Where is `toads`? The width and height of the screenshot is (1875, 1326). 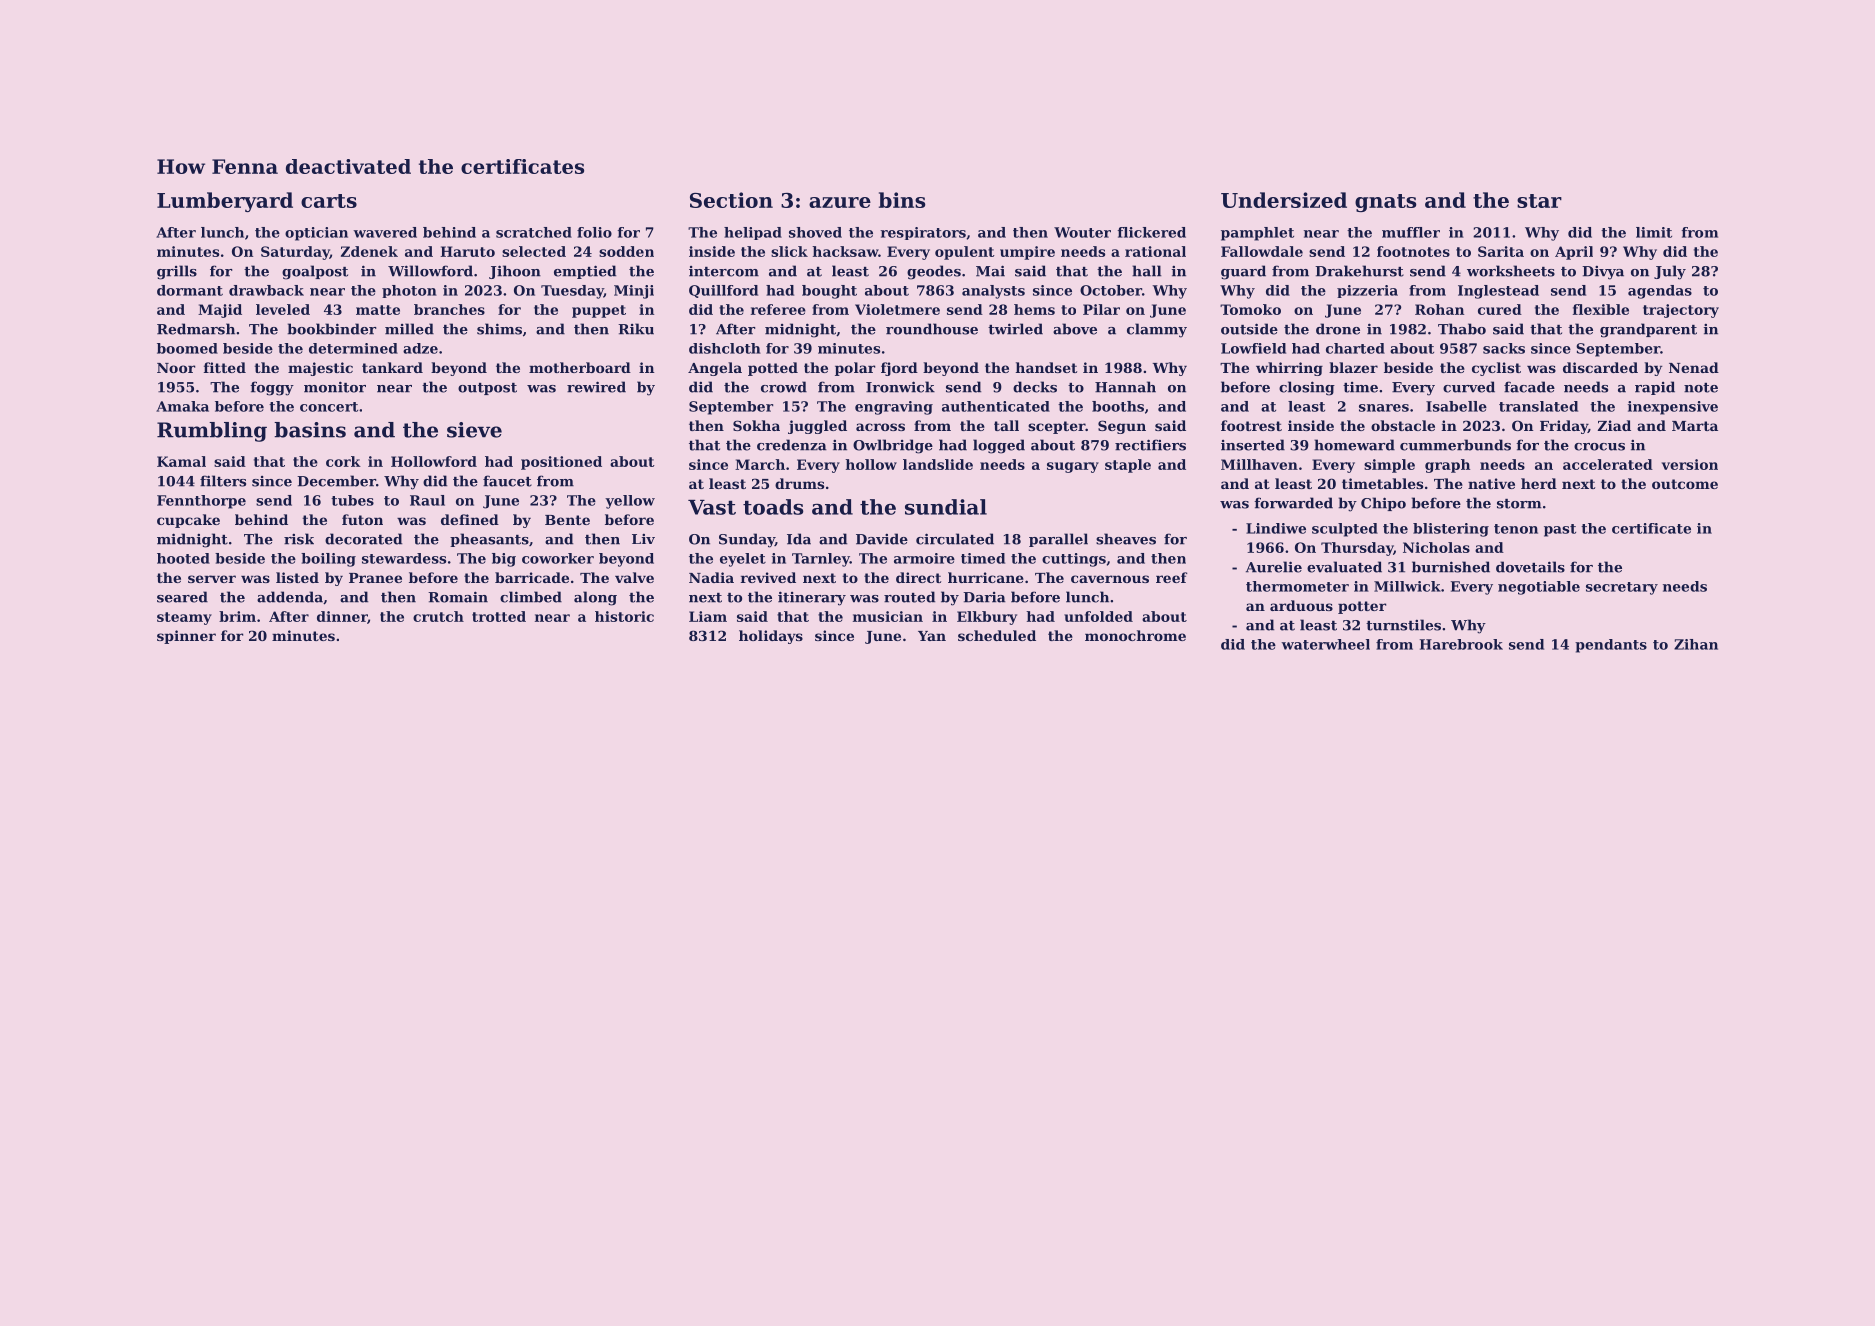
toads is located at coordinates (773, 507).
